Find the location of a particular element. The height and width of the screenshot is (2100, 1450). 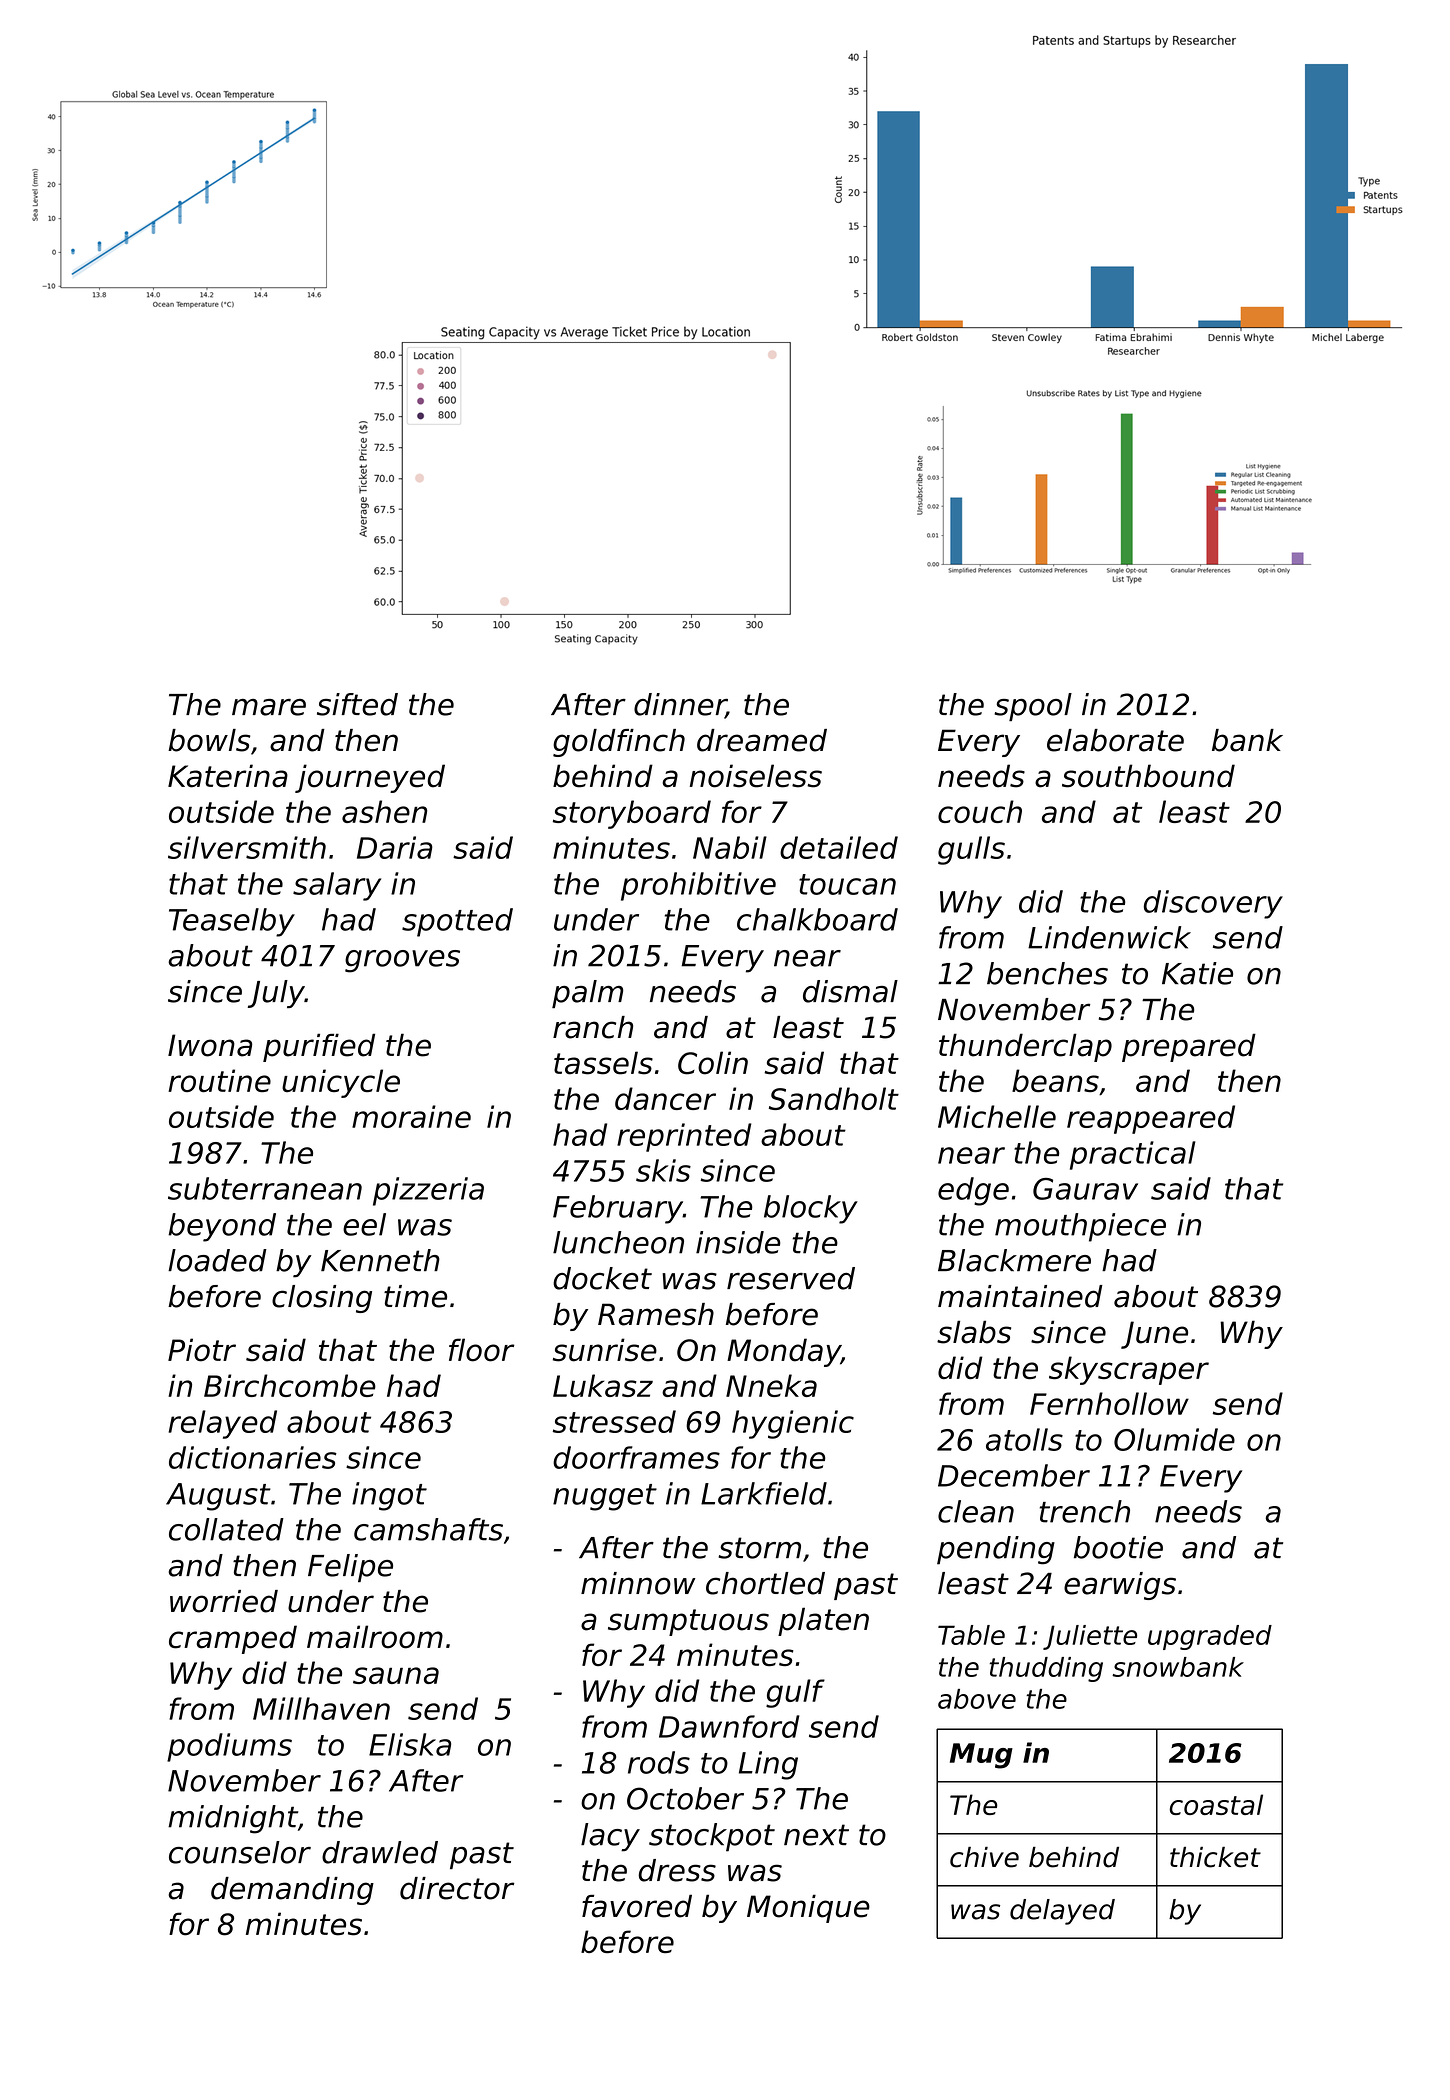

dinner is located at coordinates (680, 705).
